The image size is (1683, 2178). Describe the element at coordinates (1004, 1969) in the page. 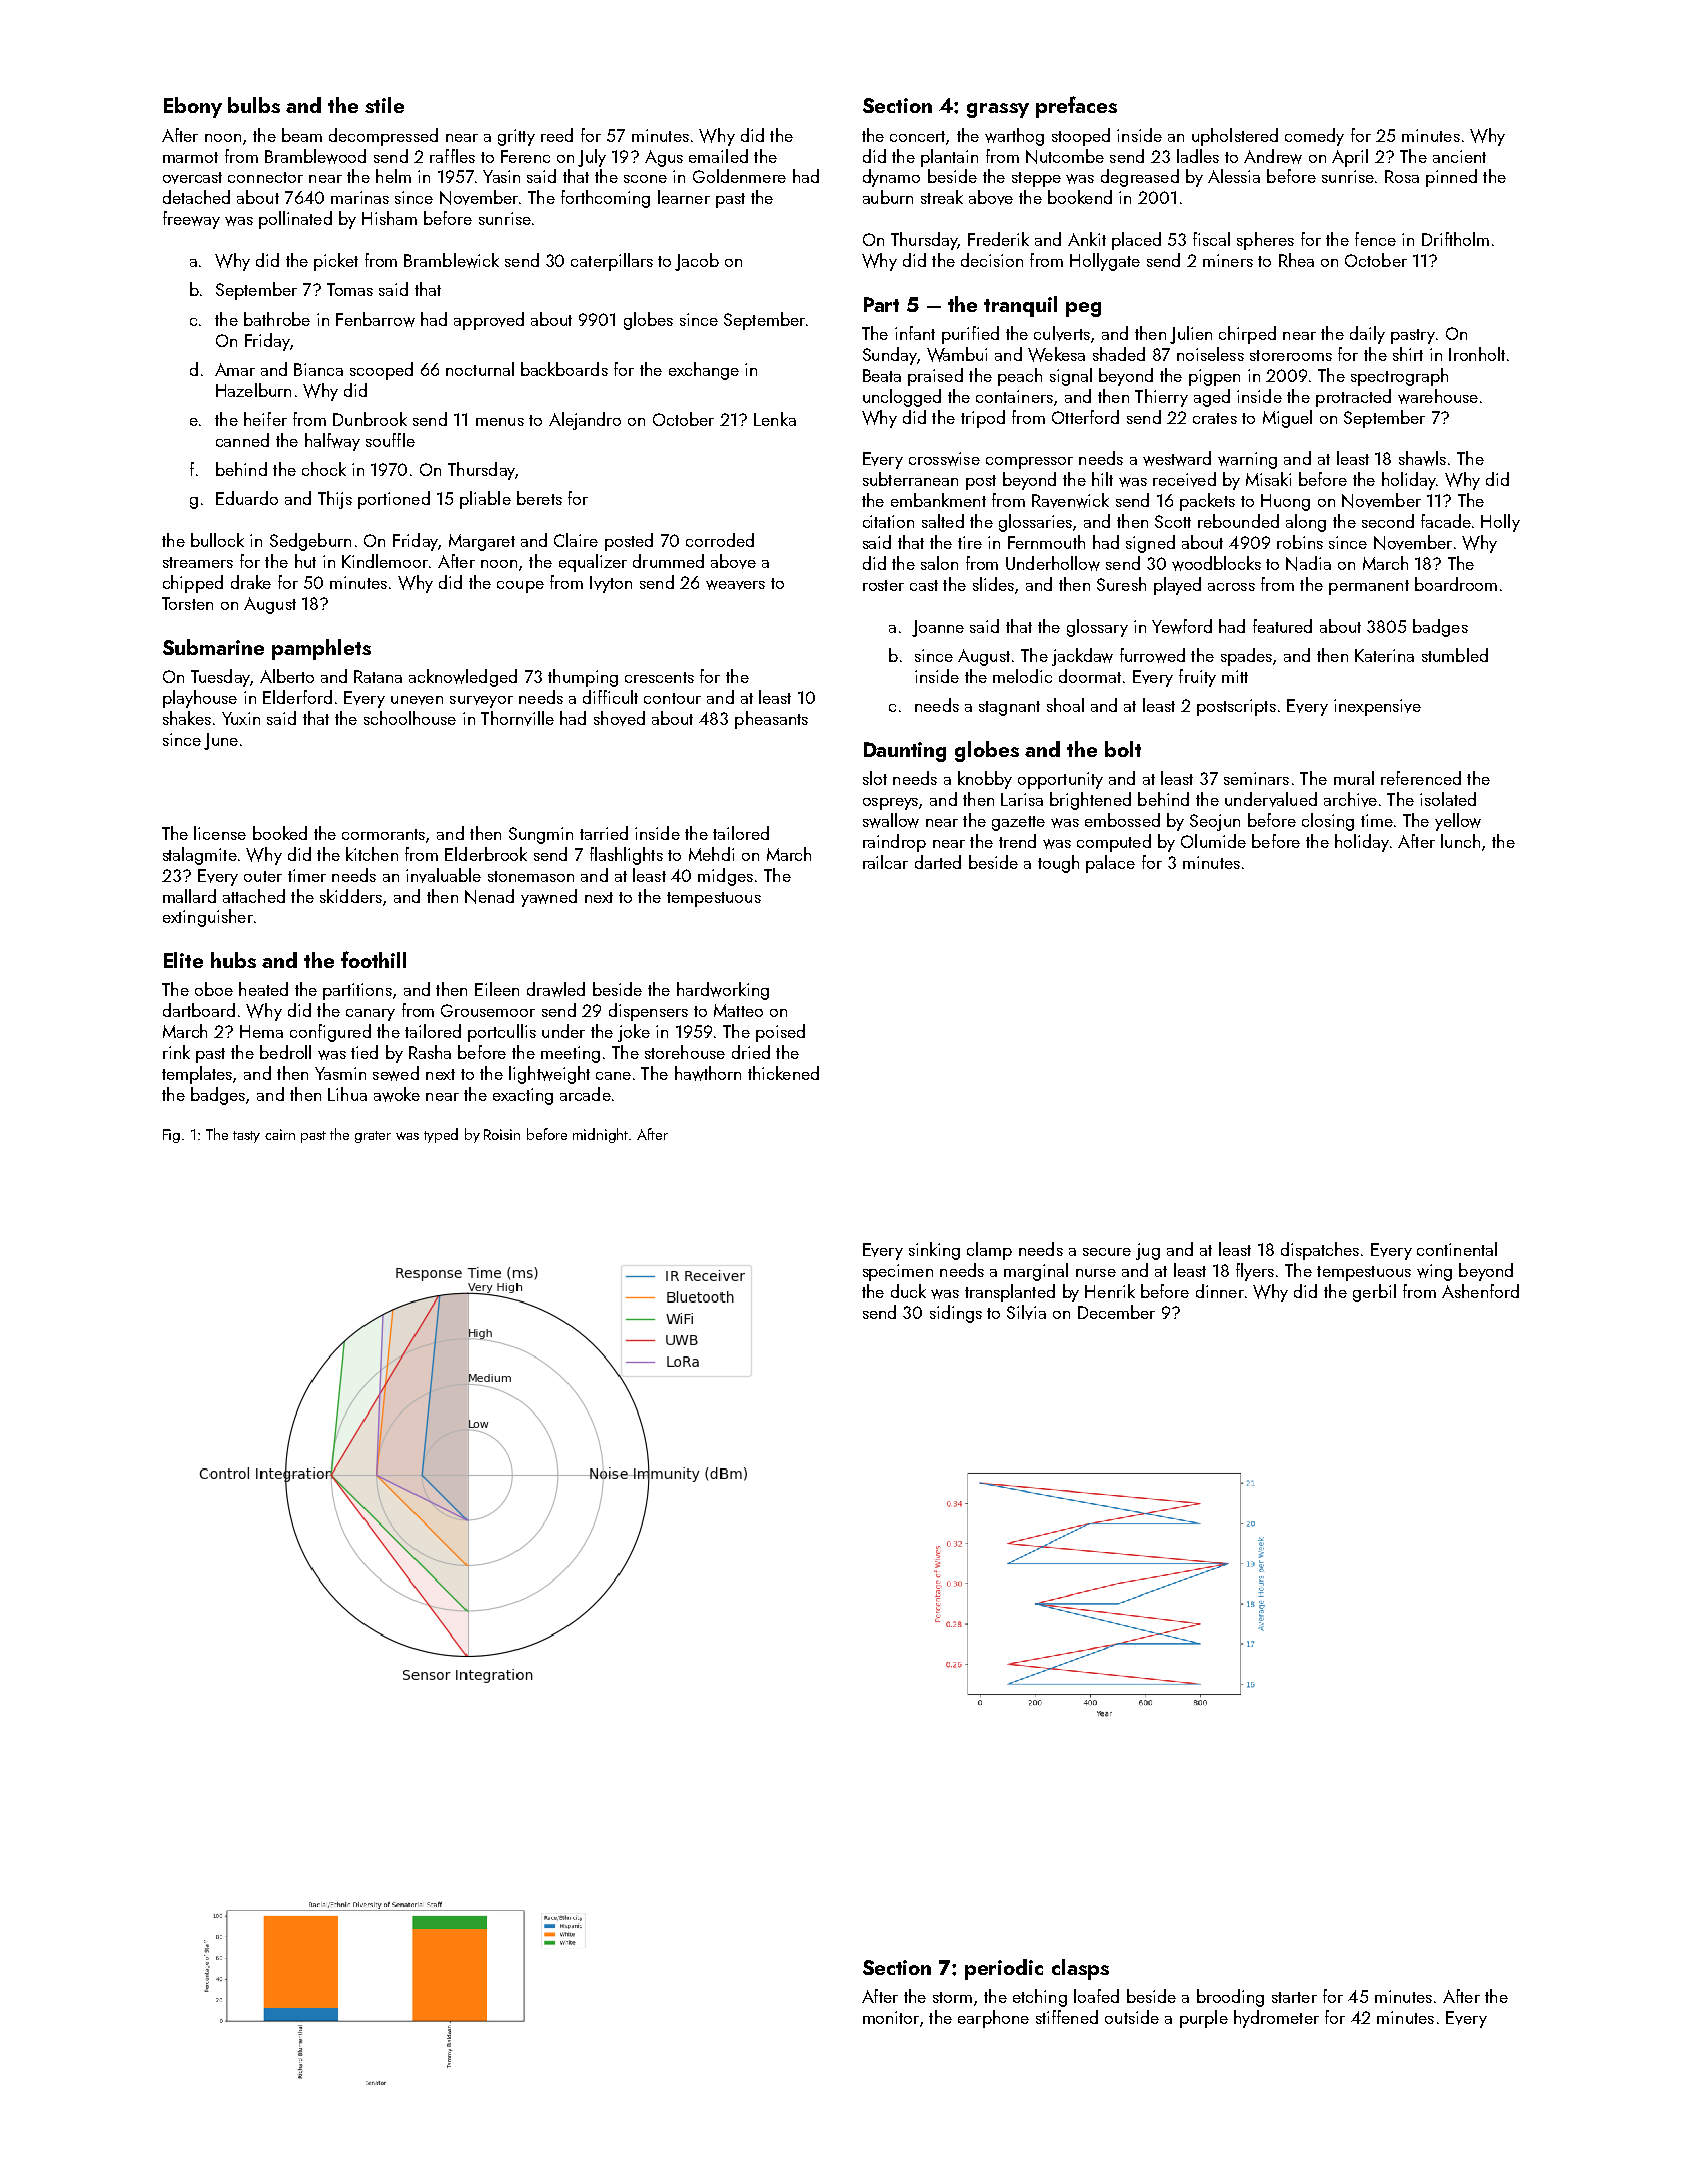

I see `periodic` at that location.
